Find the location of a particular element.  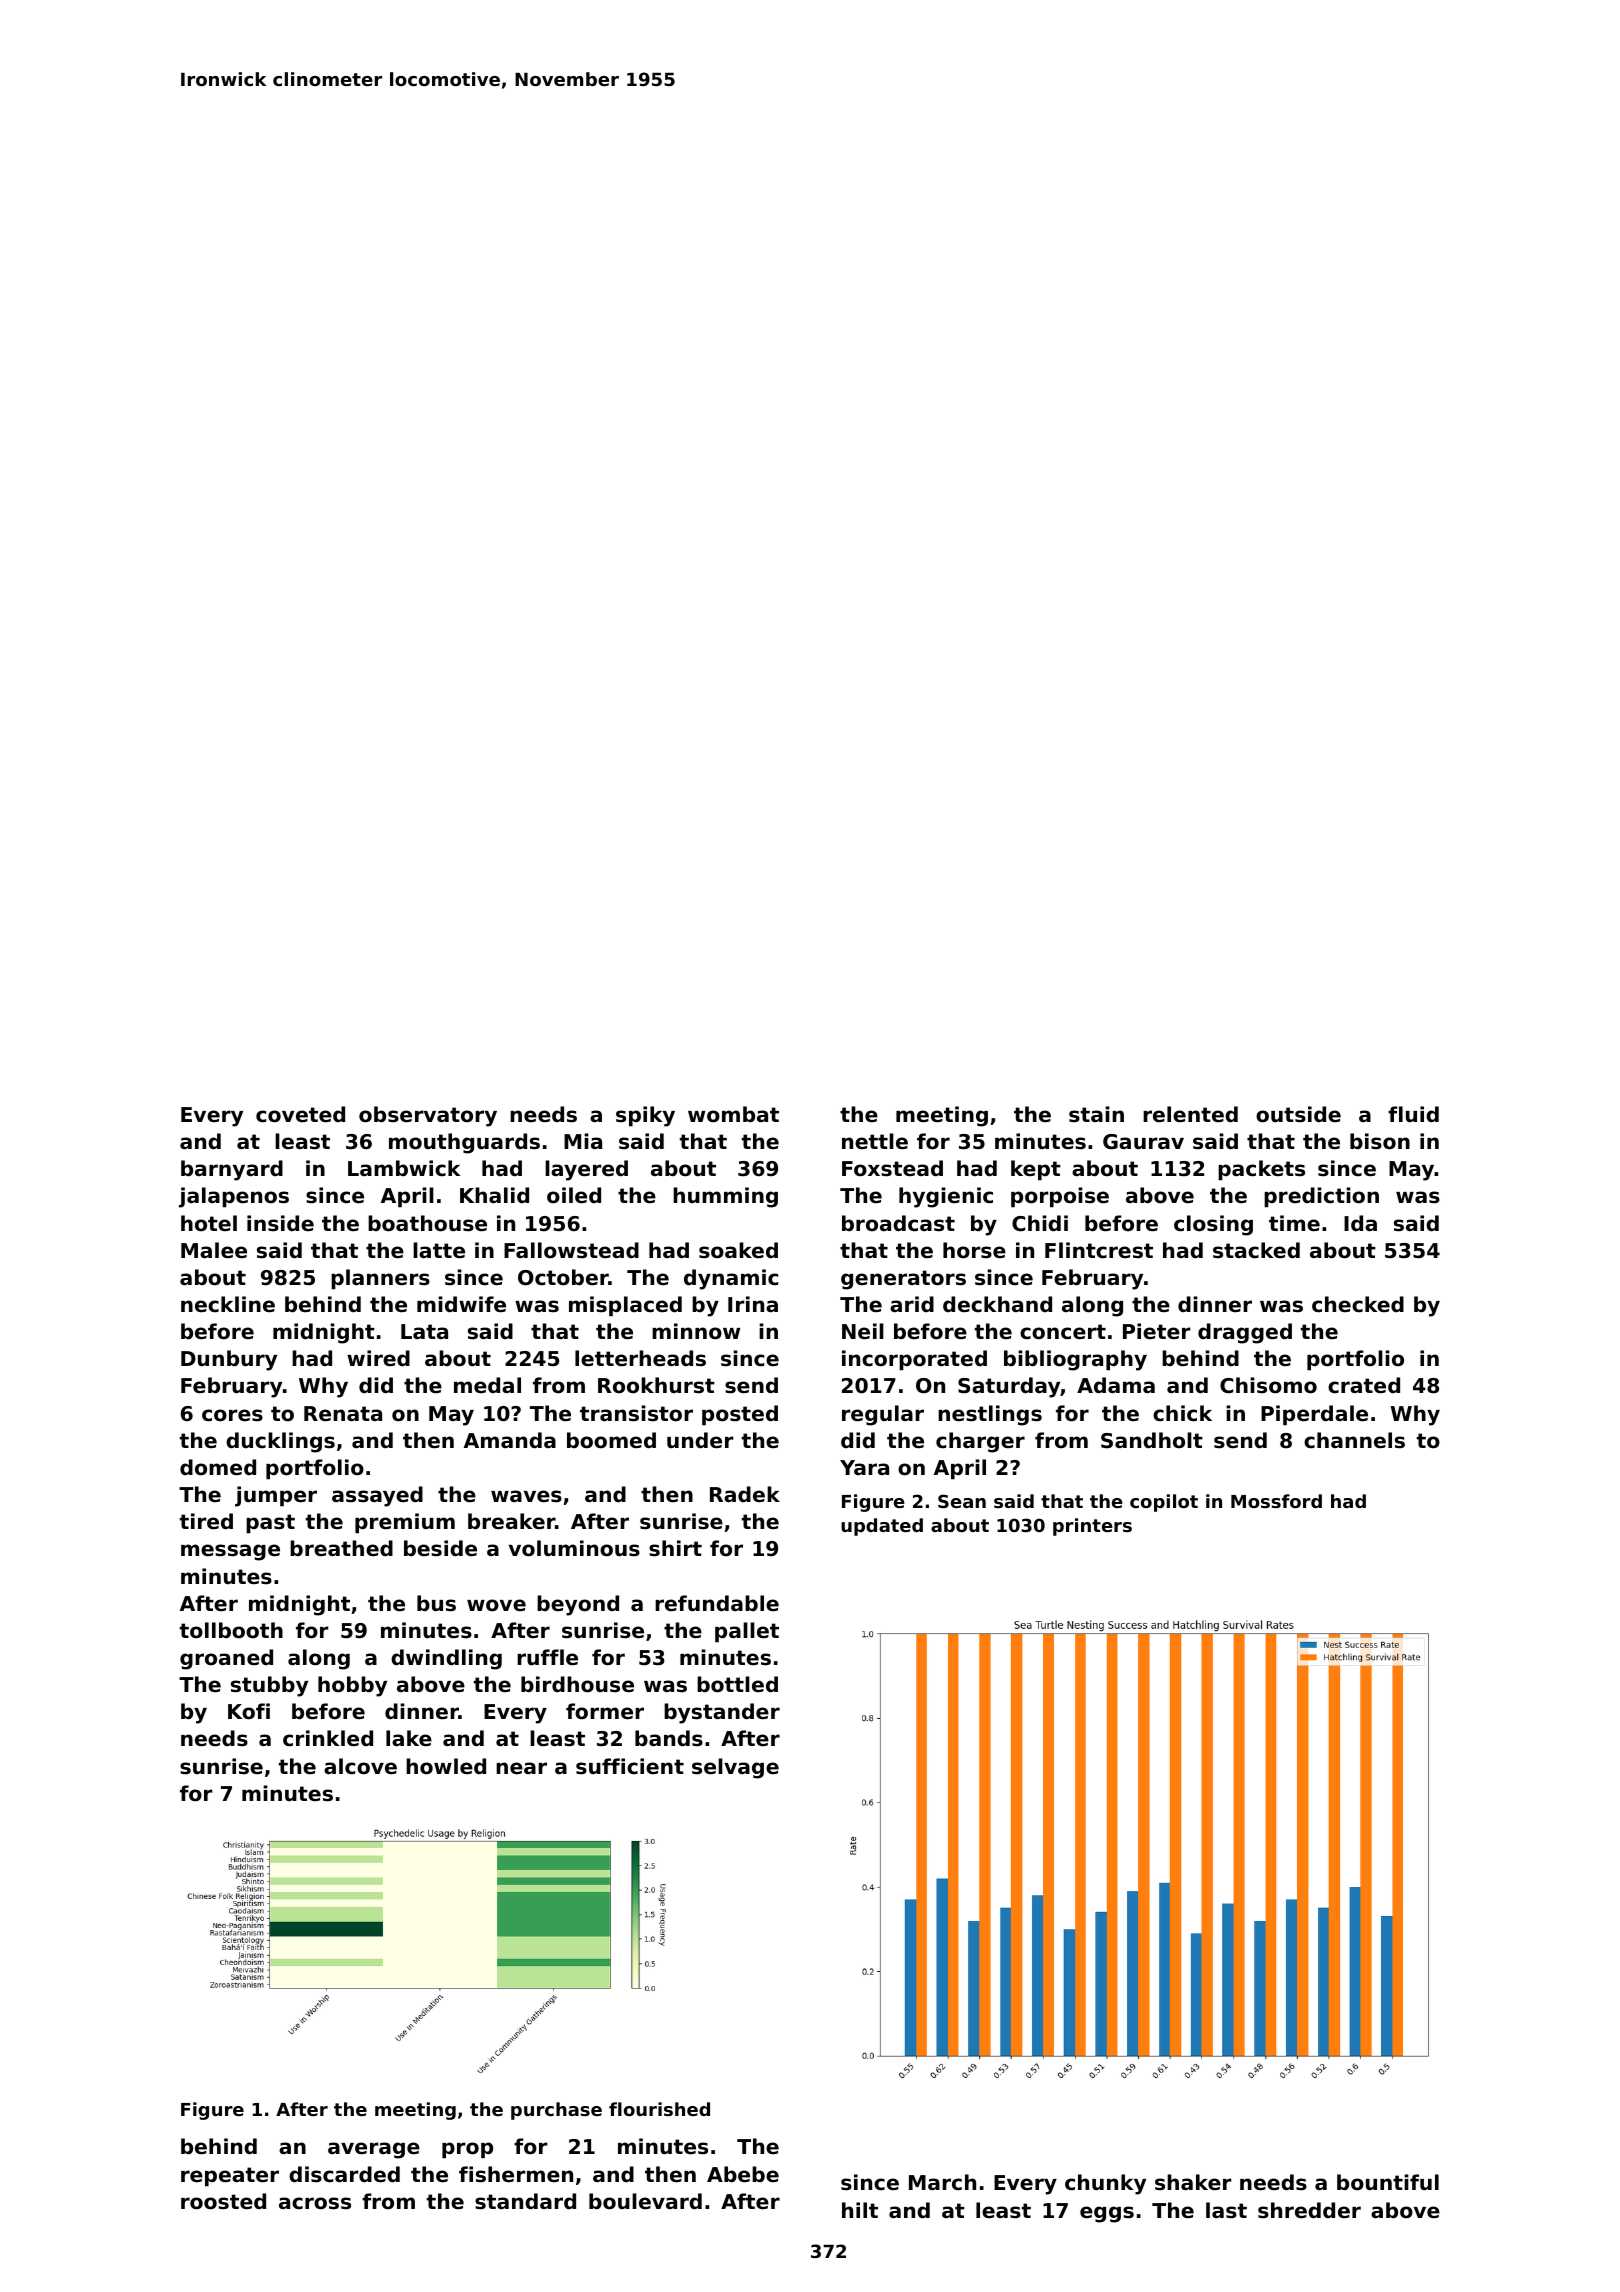

Mossford is located at coordinates (1276, 1501).
